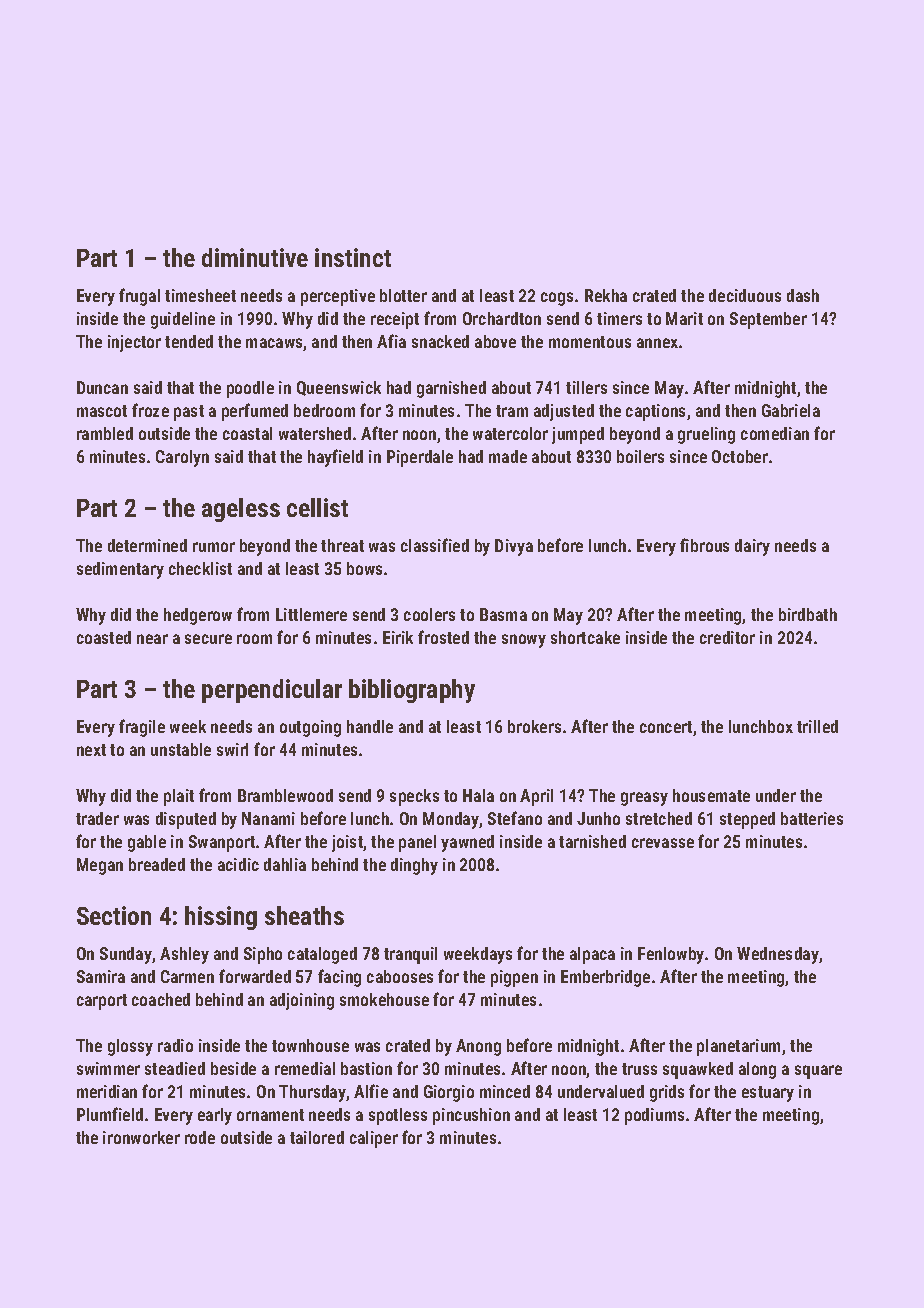  I want to click on smokehouse, so click(384, 999).
